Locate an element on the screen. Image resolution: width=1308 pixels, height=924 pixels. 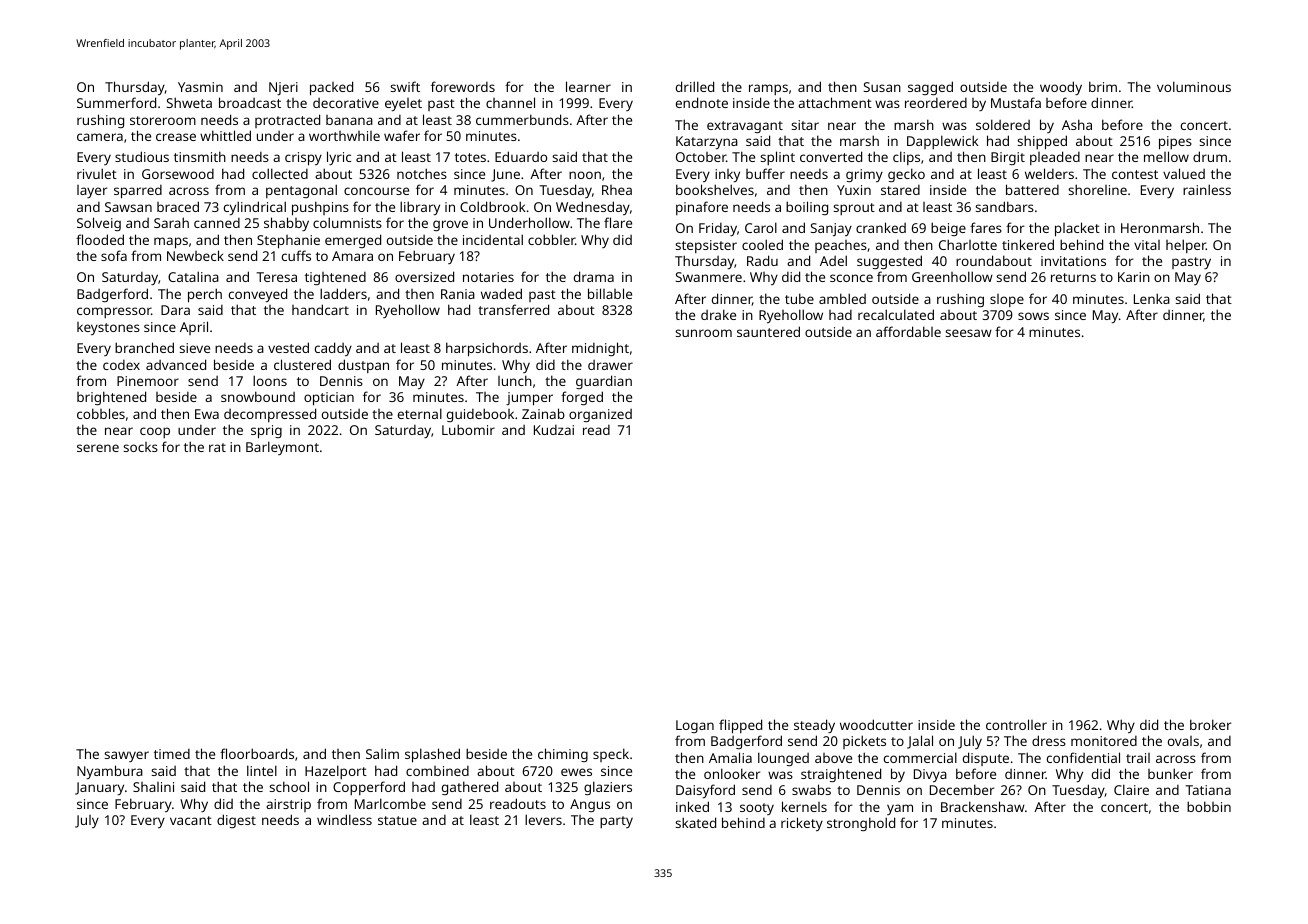
floorboards is located at coordinates (257, 753).
